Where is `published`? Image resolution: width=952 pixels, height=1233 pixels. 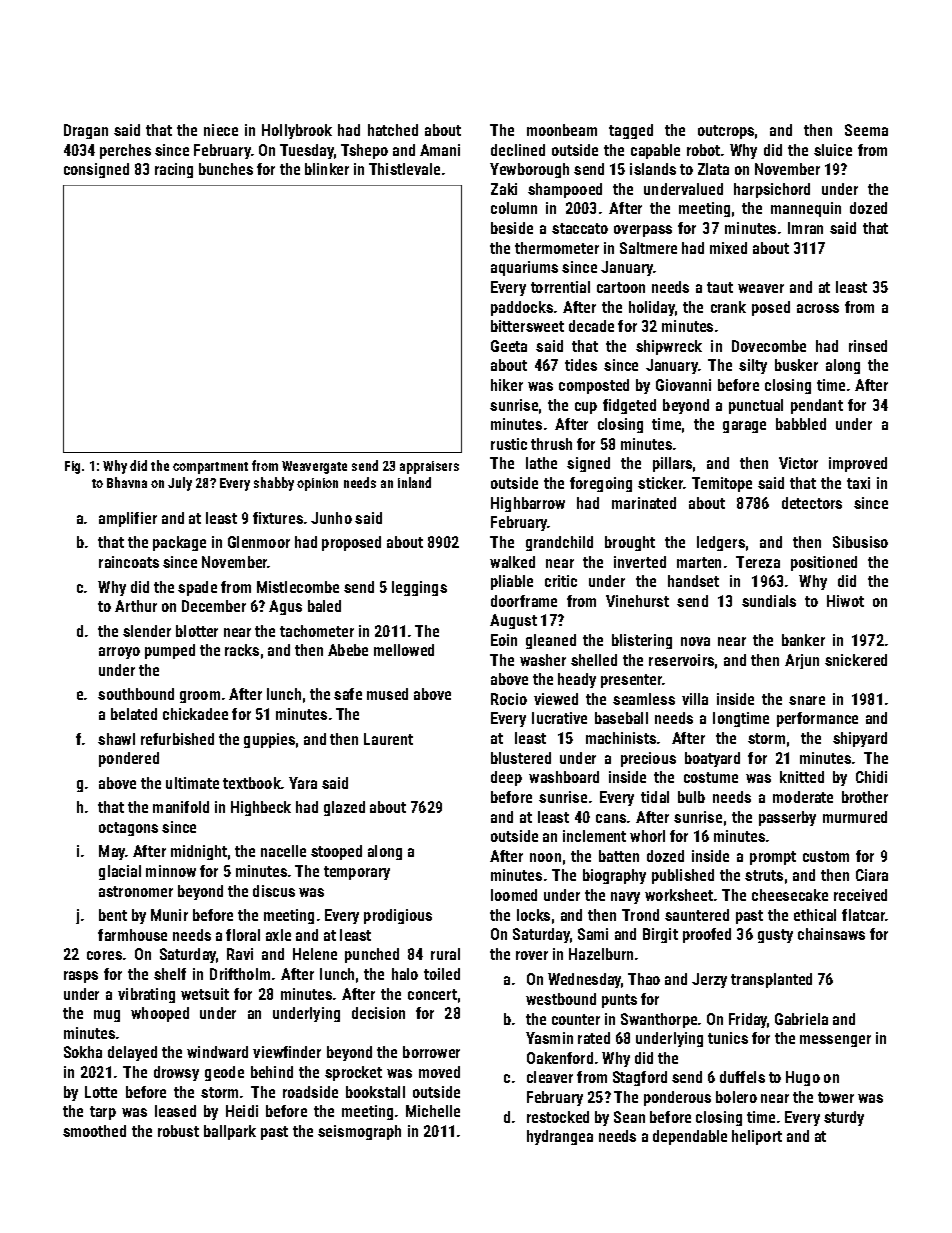 published is located at coordinates (683, 876).
